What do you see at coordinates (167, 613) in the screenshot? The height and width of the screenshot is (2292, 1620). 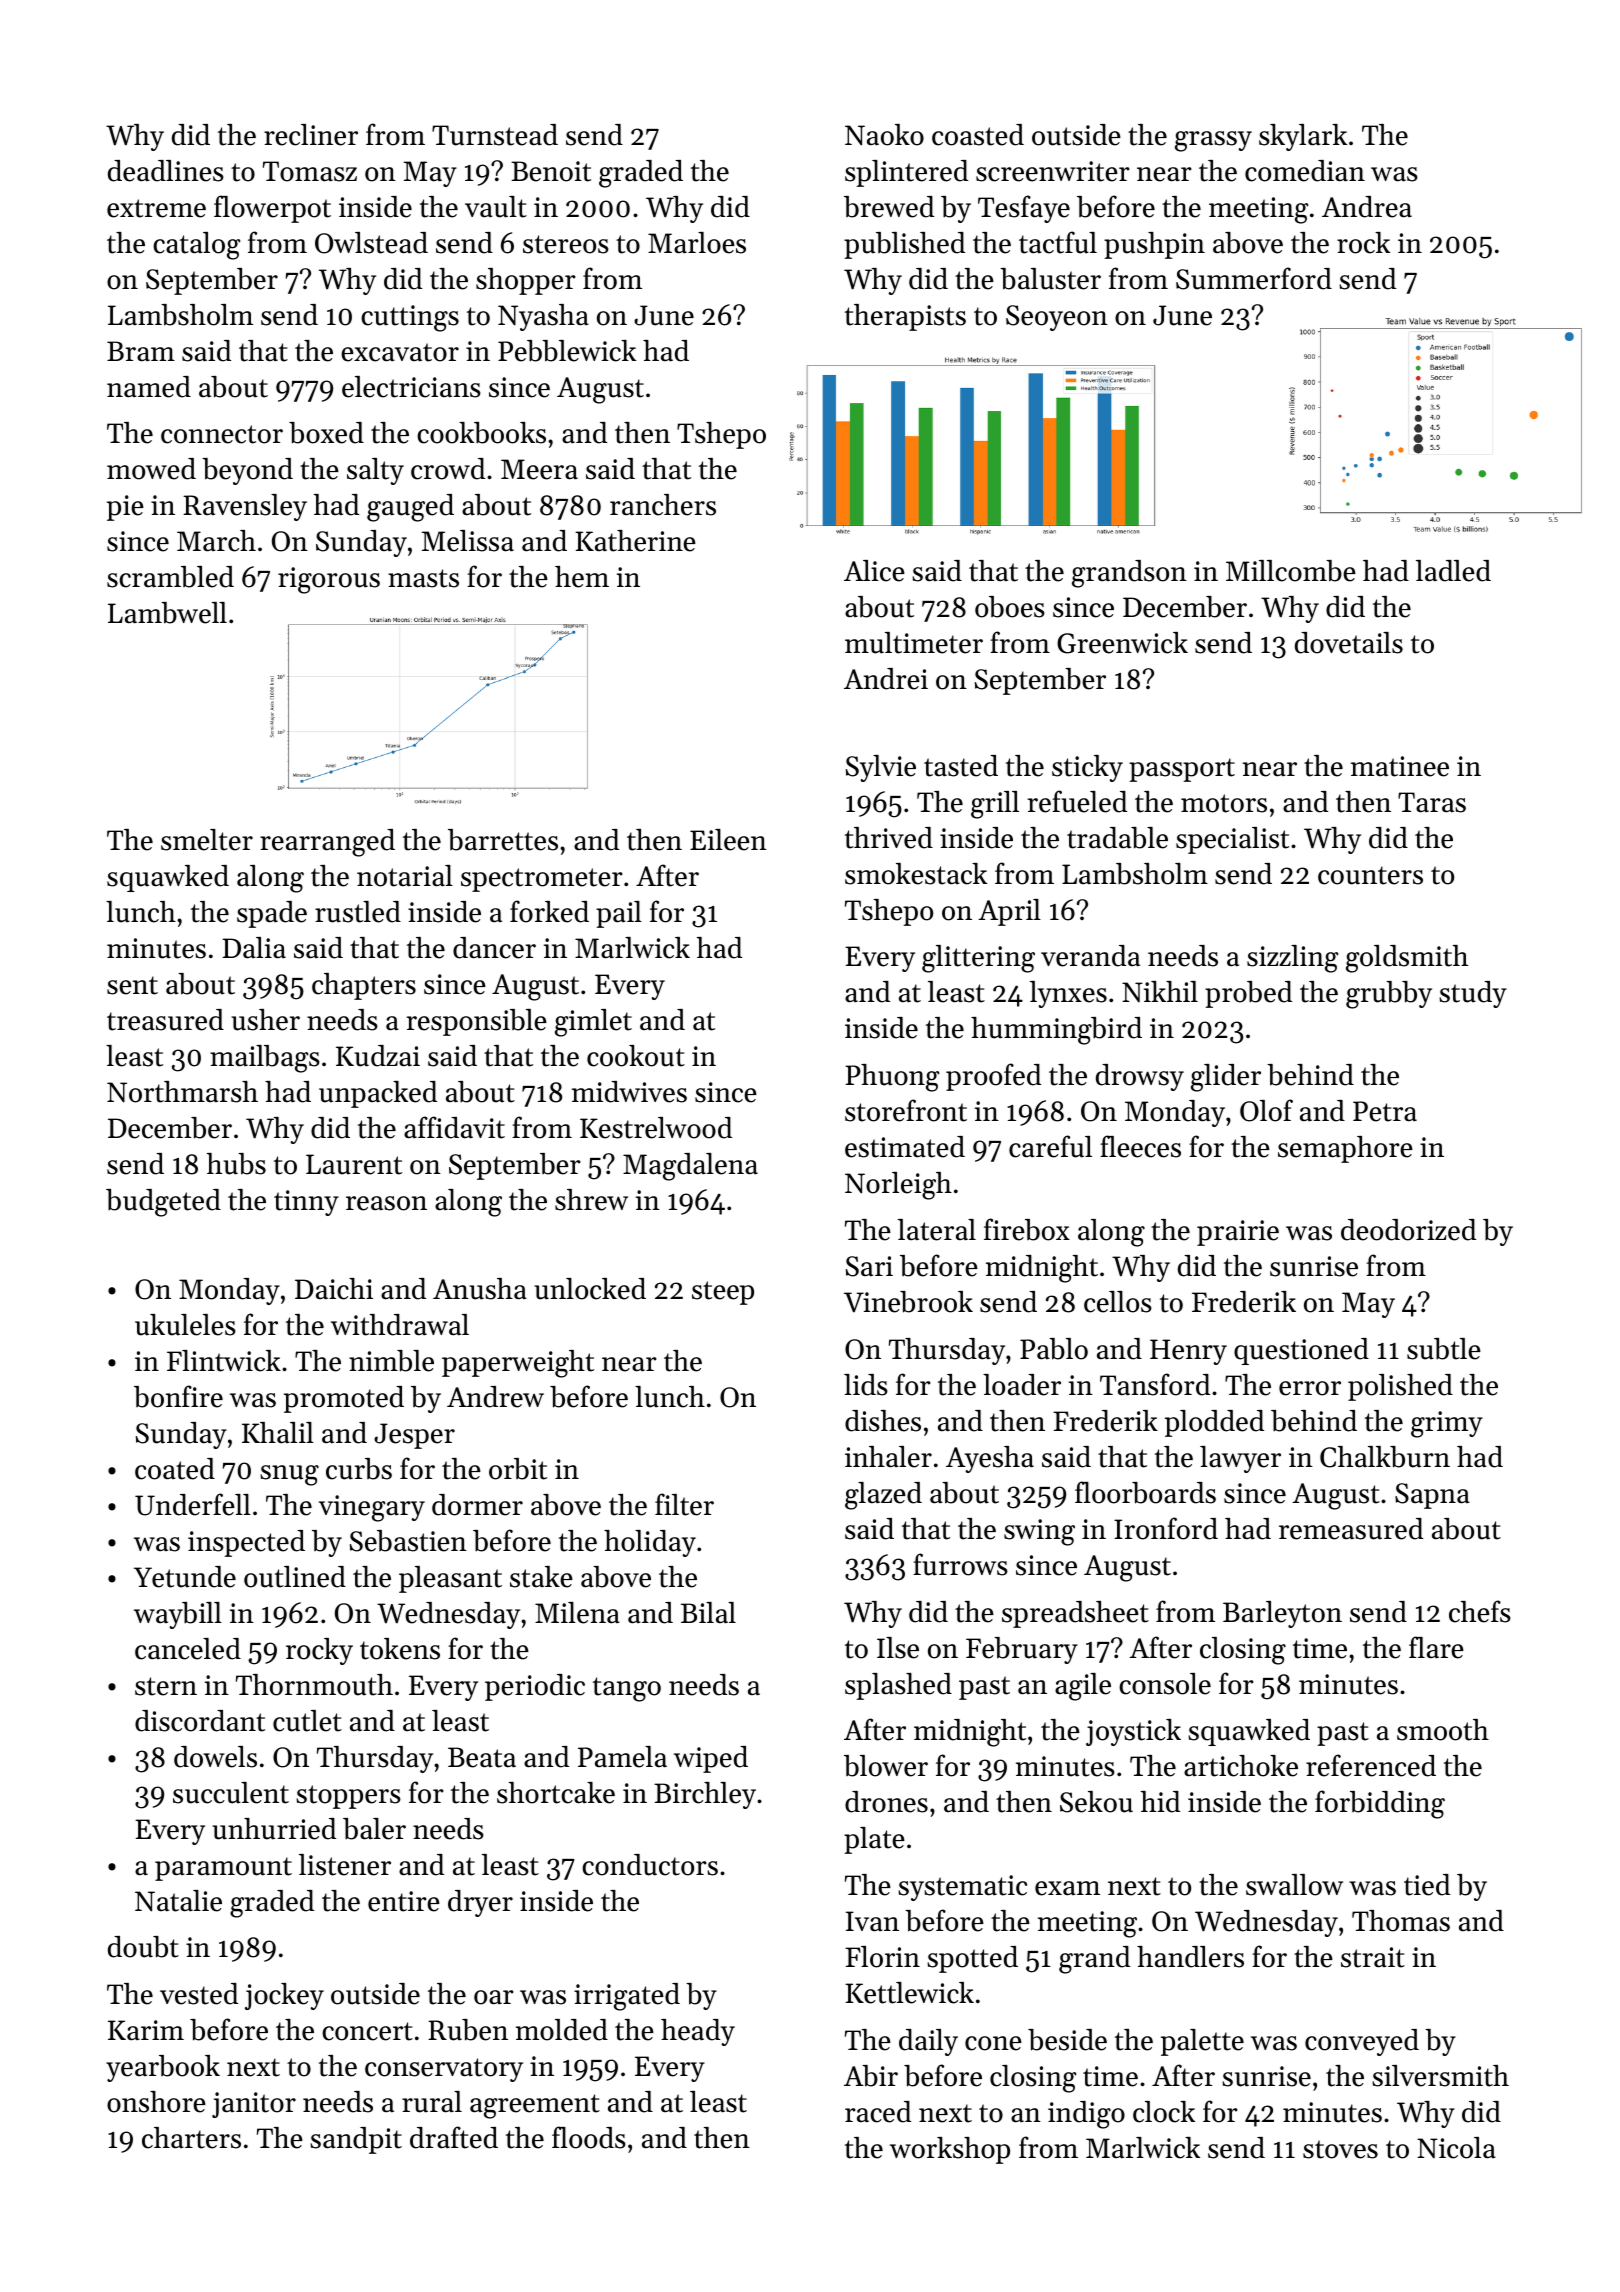 I see `Lambwell` at bounding box center [167, 613].
